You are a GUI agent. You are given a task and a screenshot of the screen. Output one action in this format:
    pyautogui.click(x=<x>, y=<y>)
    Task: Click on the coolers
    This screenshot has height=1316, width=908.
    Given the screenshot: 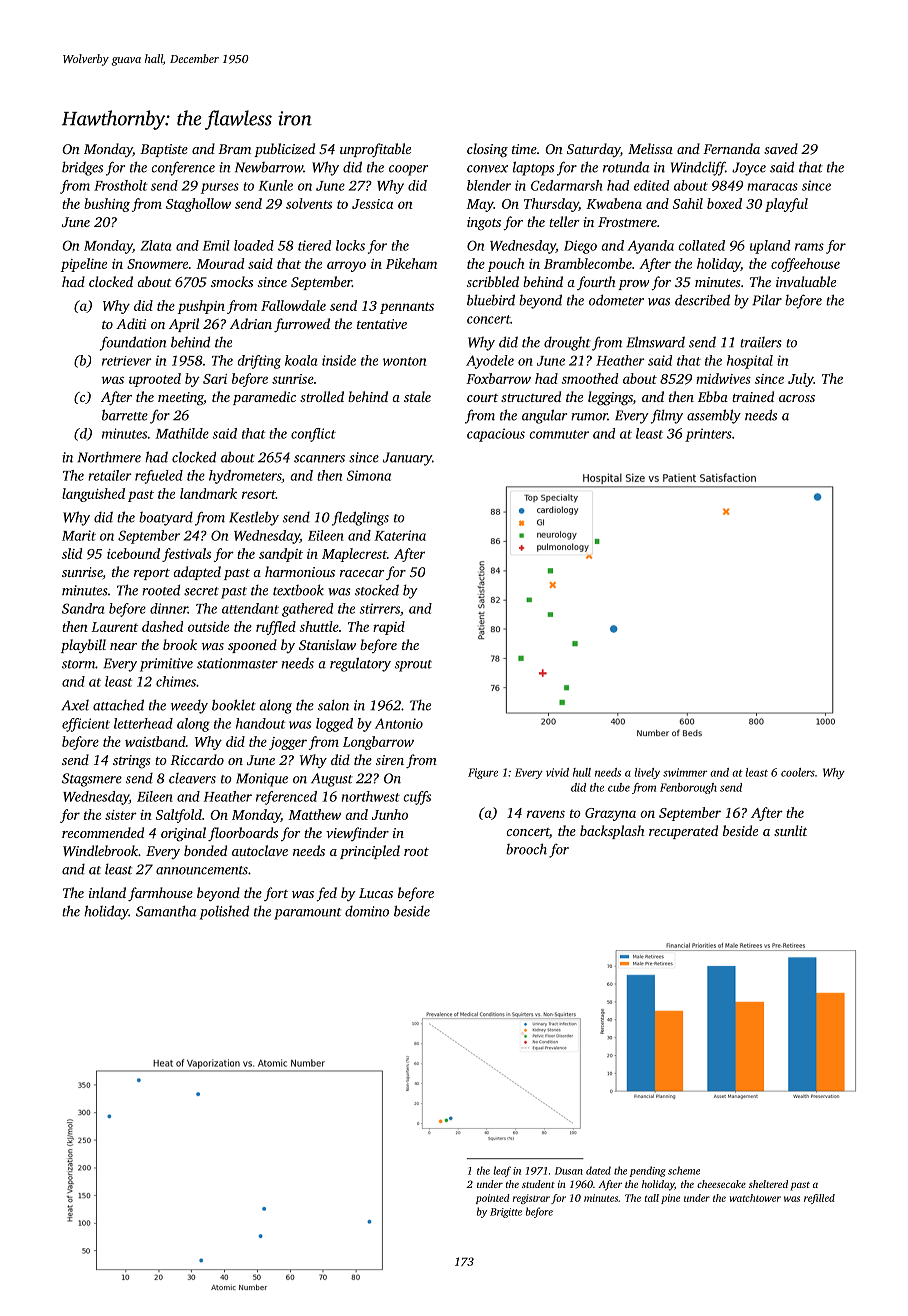 What is the action you would take?
    pyautogui.click(x=798, y=772)
